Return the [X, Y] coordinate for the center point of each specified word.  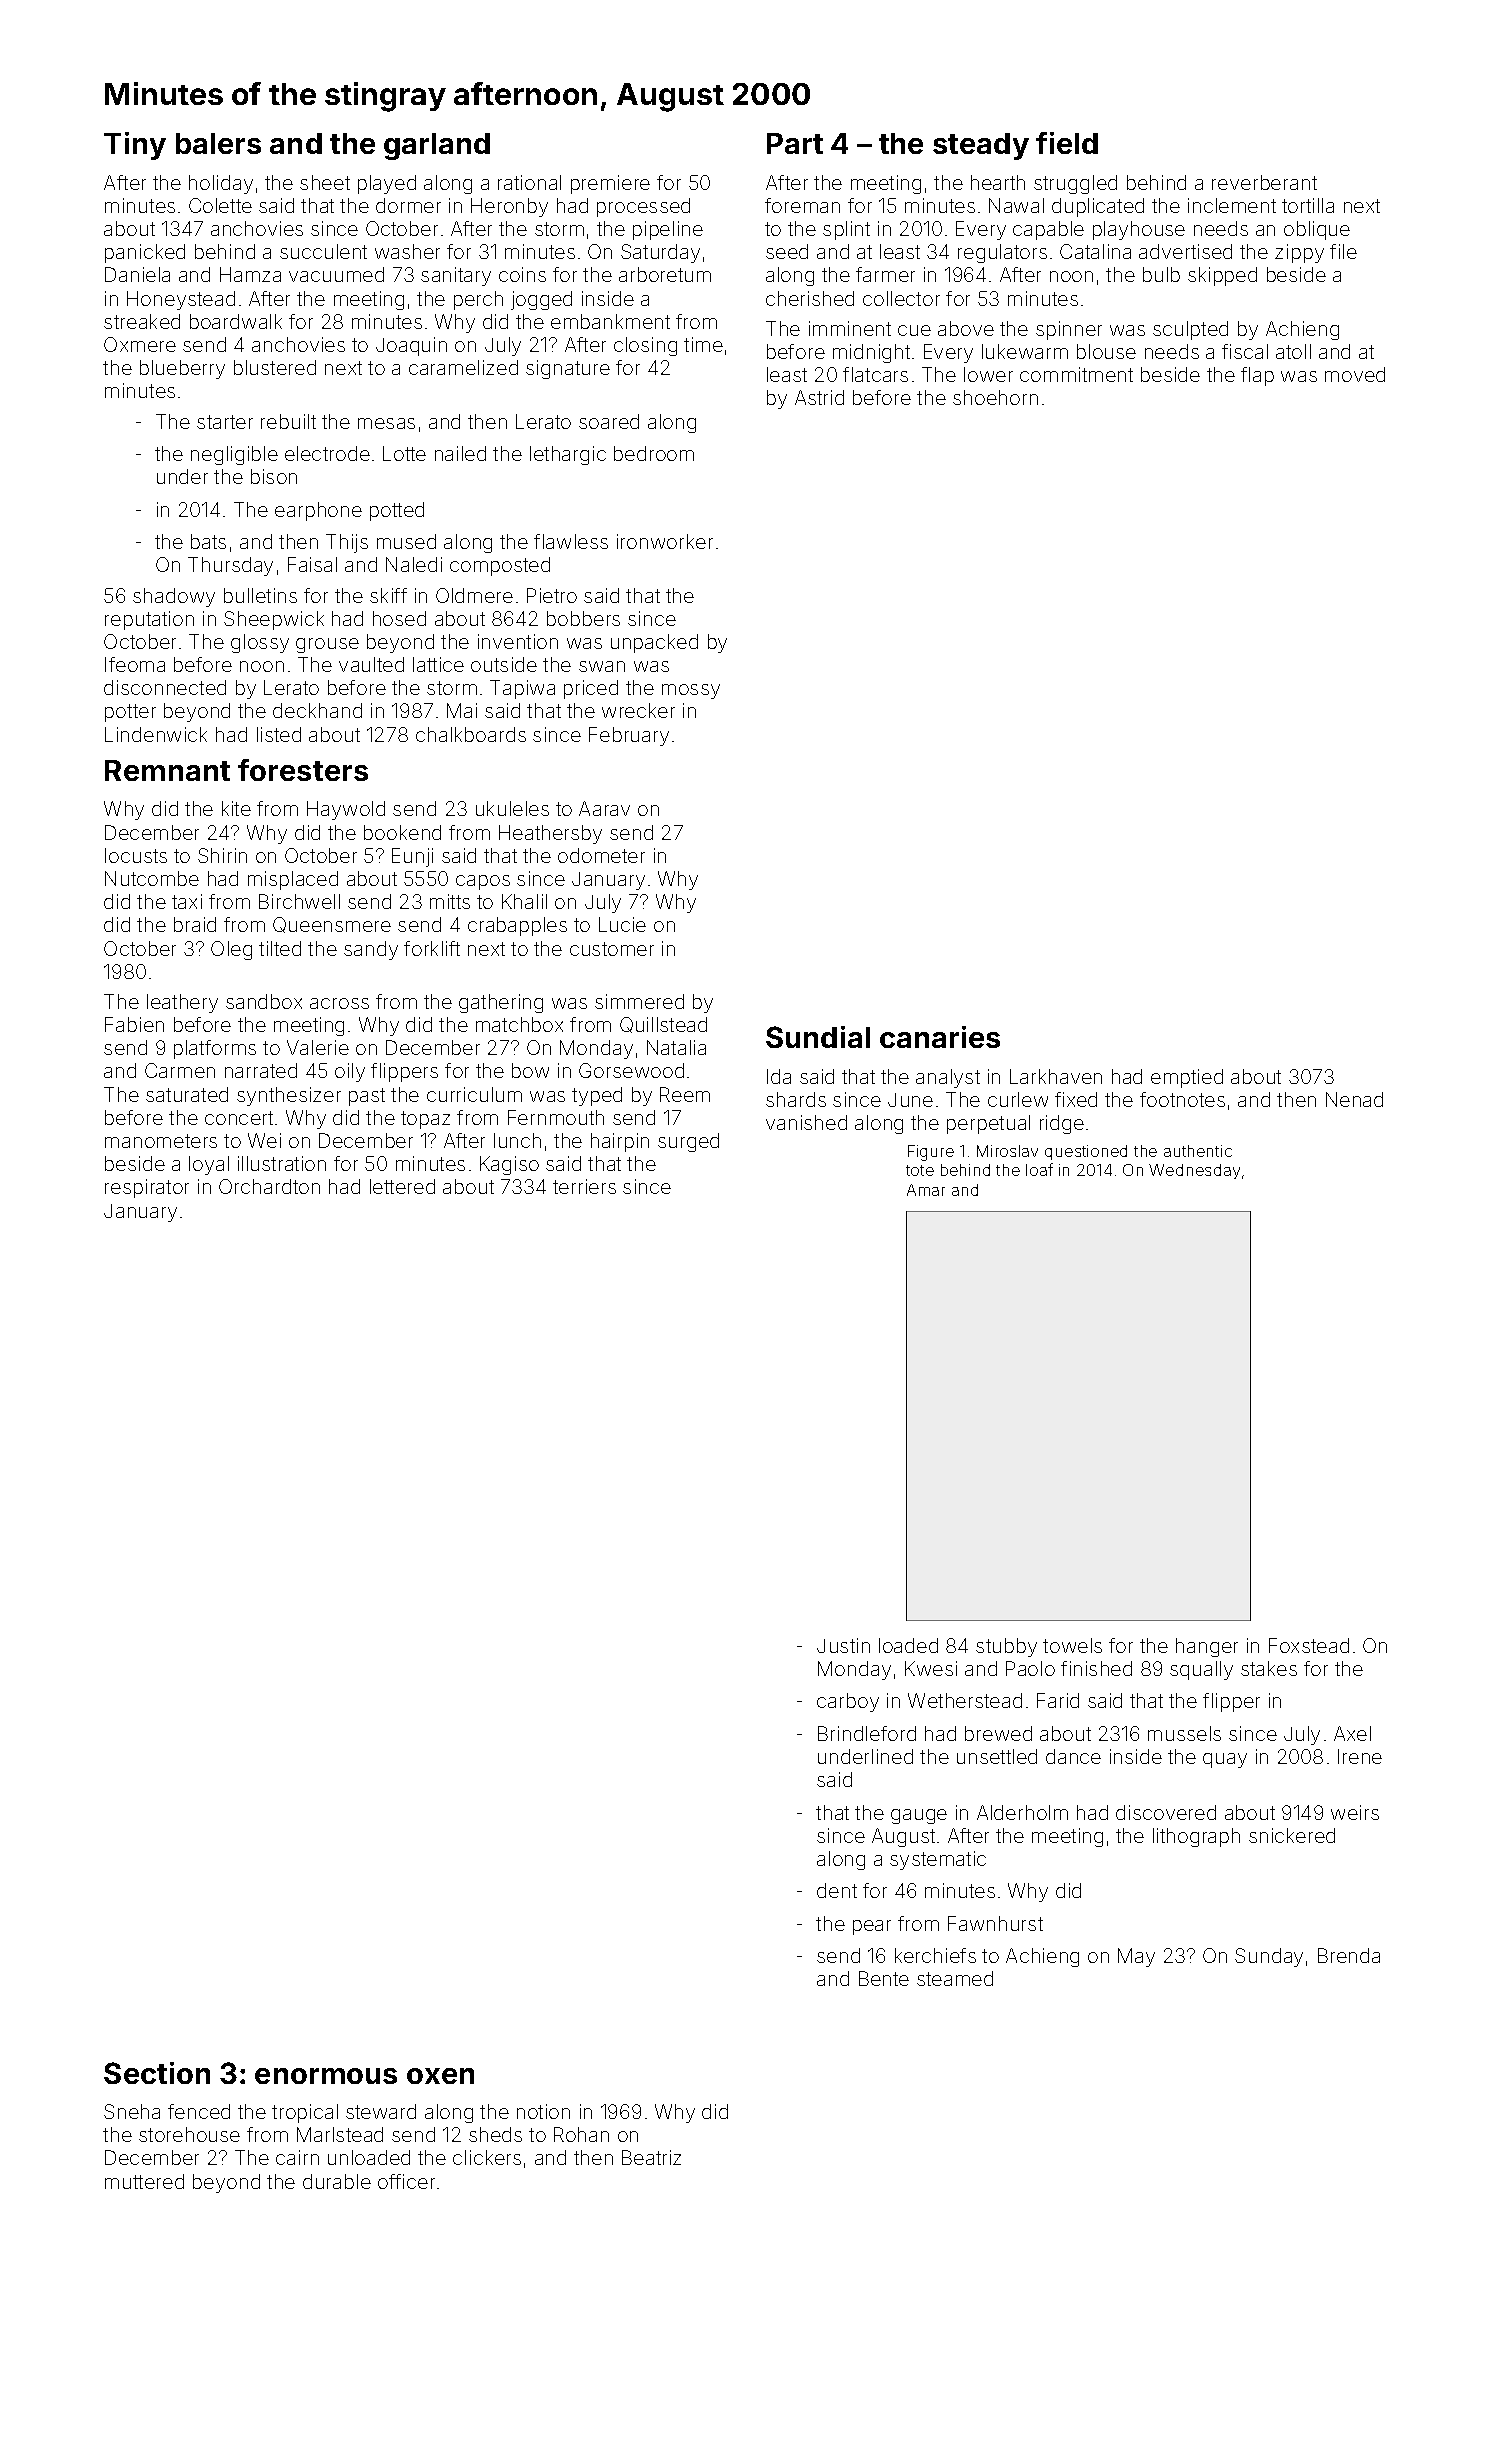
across [339, 1003]
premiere [610, 184]
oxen [440, 2076]
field [1067, 143]
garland [437, 146]
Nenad [1354, 1099]
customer [612, 949]
